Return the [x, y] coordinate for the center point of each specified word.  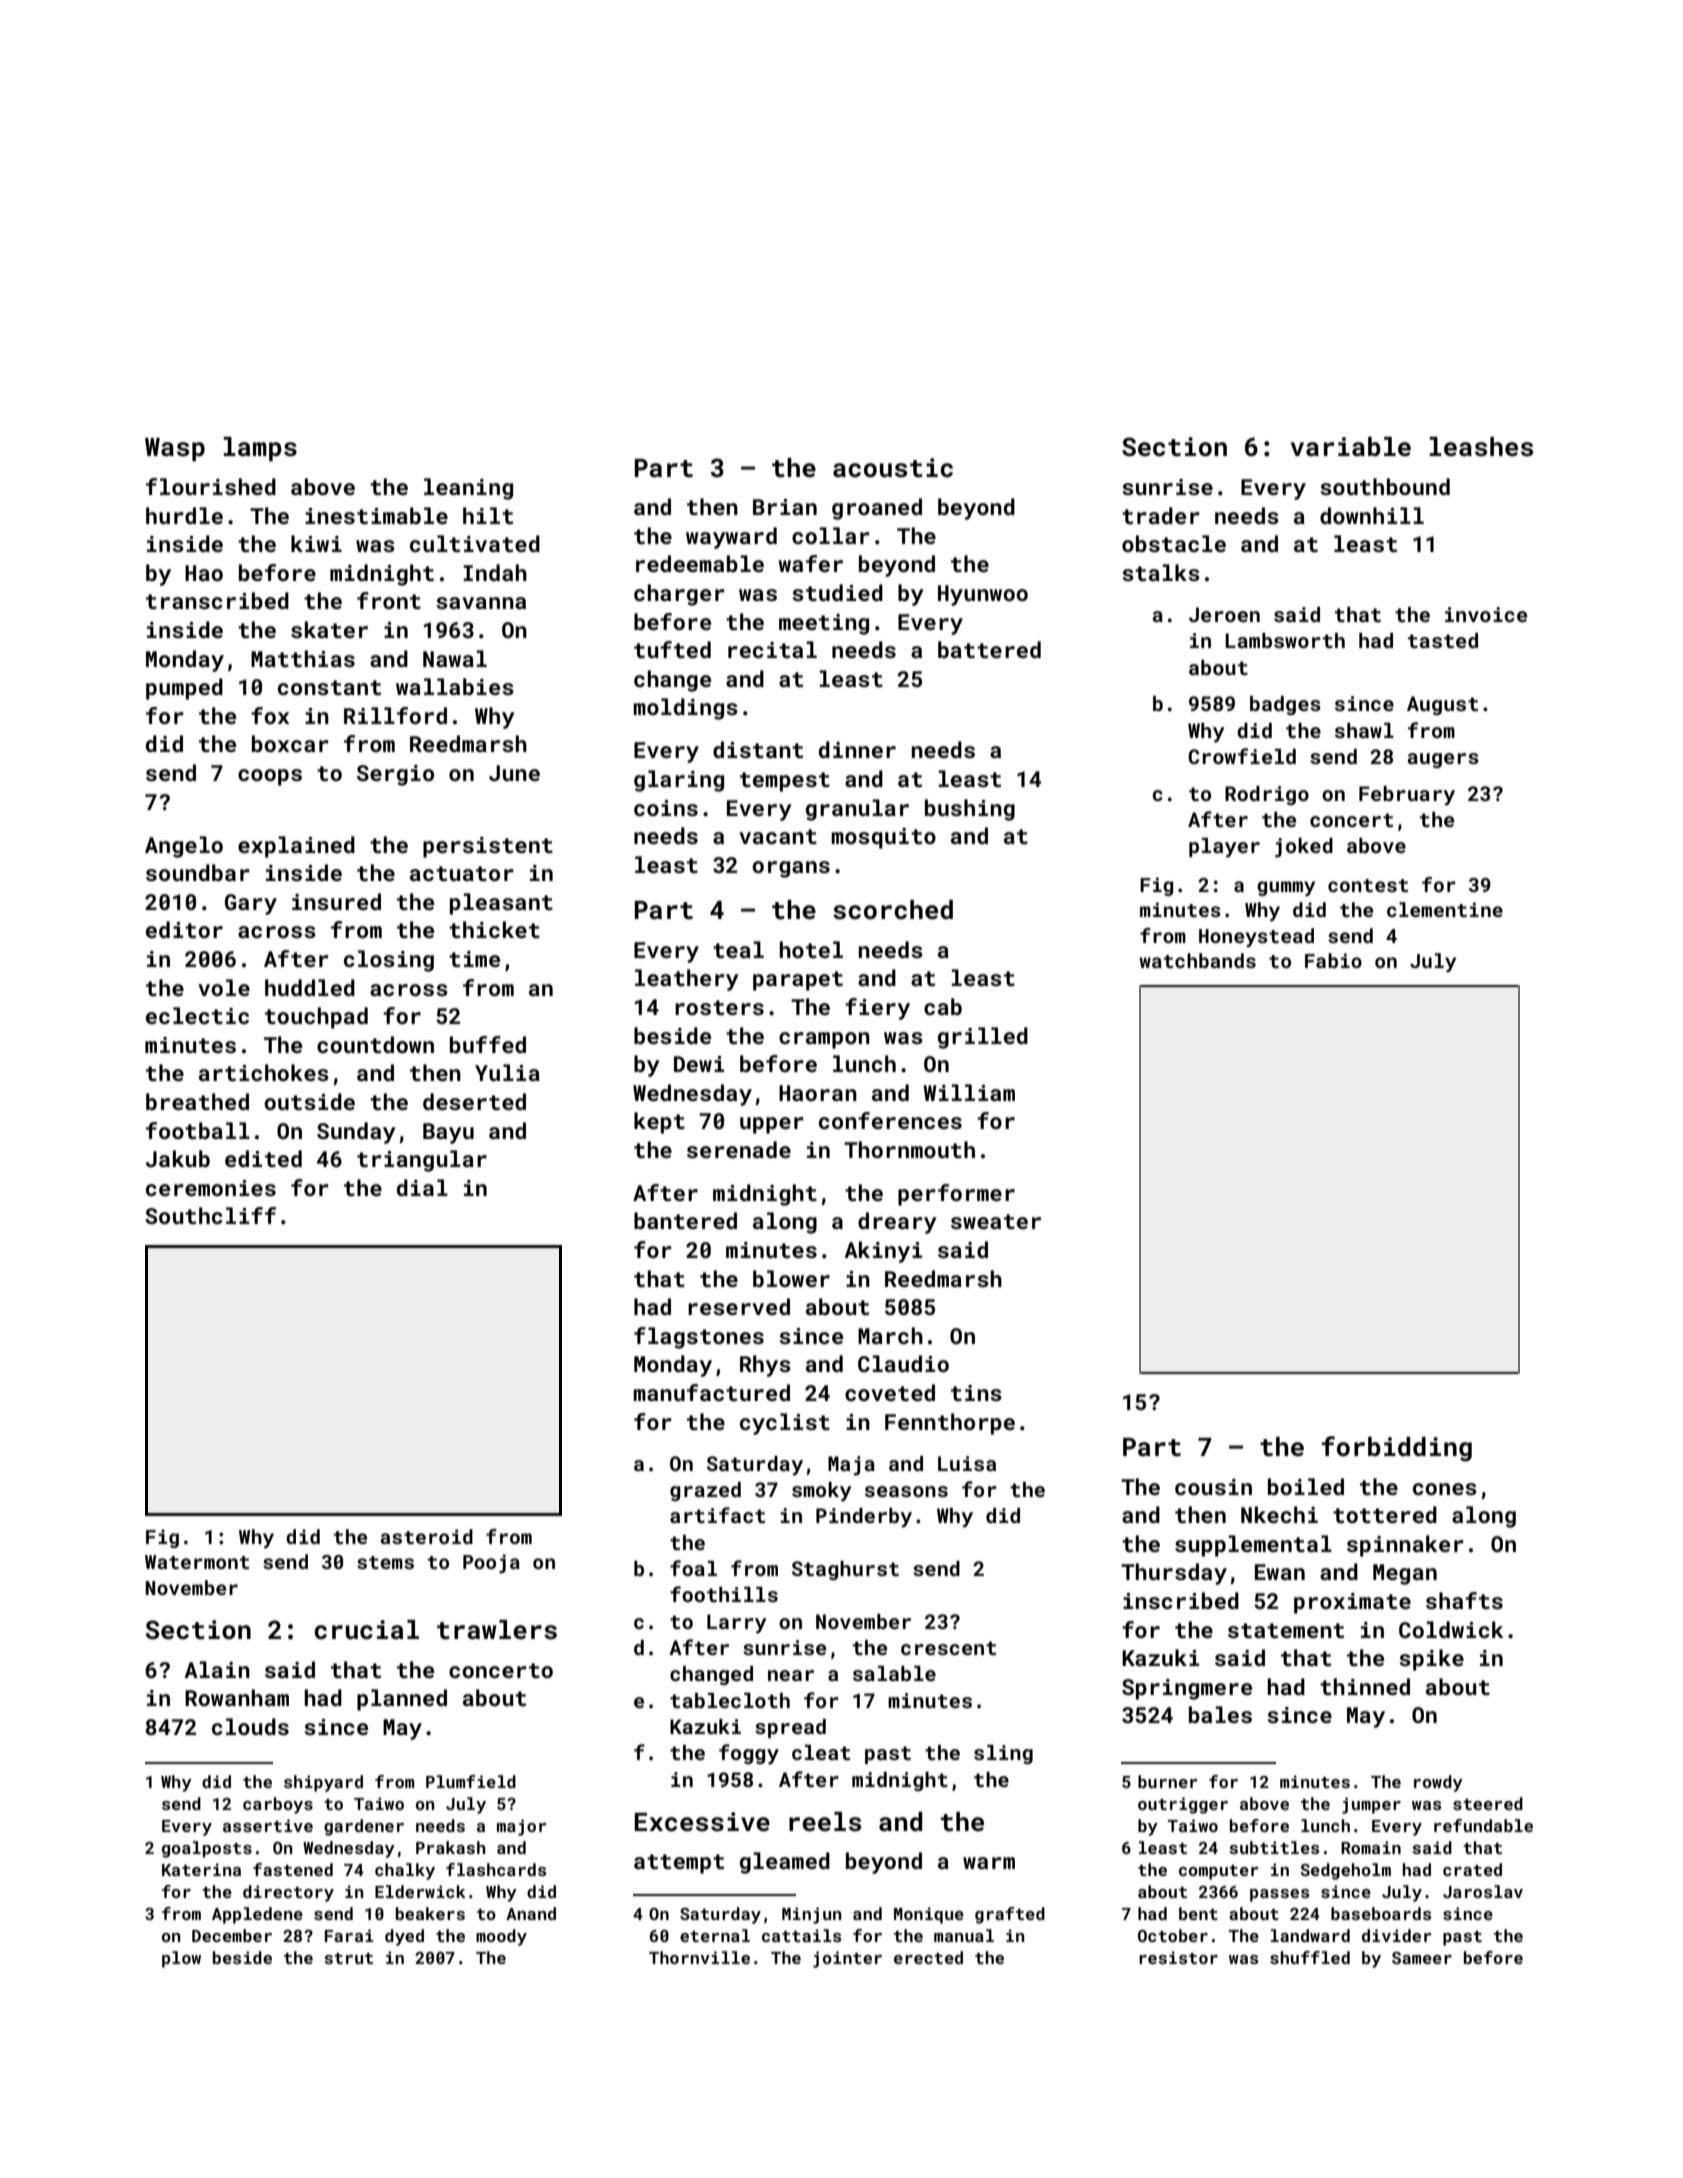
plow [181, 1959]
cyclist [785, 1424]
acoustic [893, 468]
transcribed [217, 600]
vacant [778, 836]
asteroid [426, 1536]
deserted [474, 1101]
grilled [983, 1038]
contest [1368, 885]
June [514, 773]
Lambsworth [1285, 640]
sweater [996, 1221]
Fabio [1333, 960]
